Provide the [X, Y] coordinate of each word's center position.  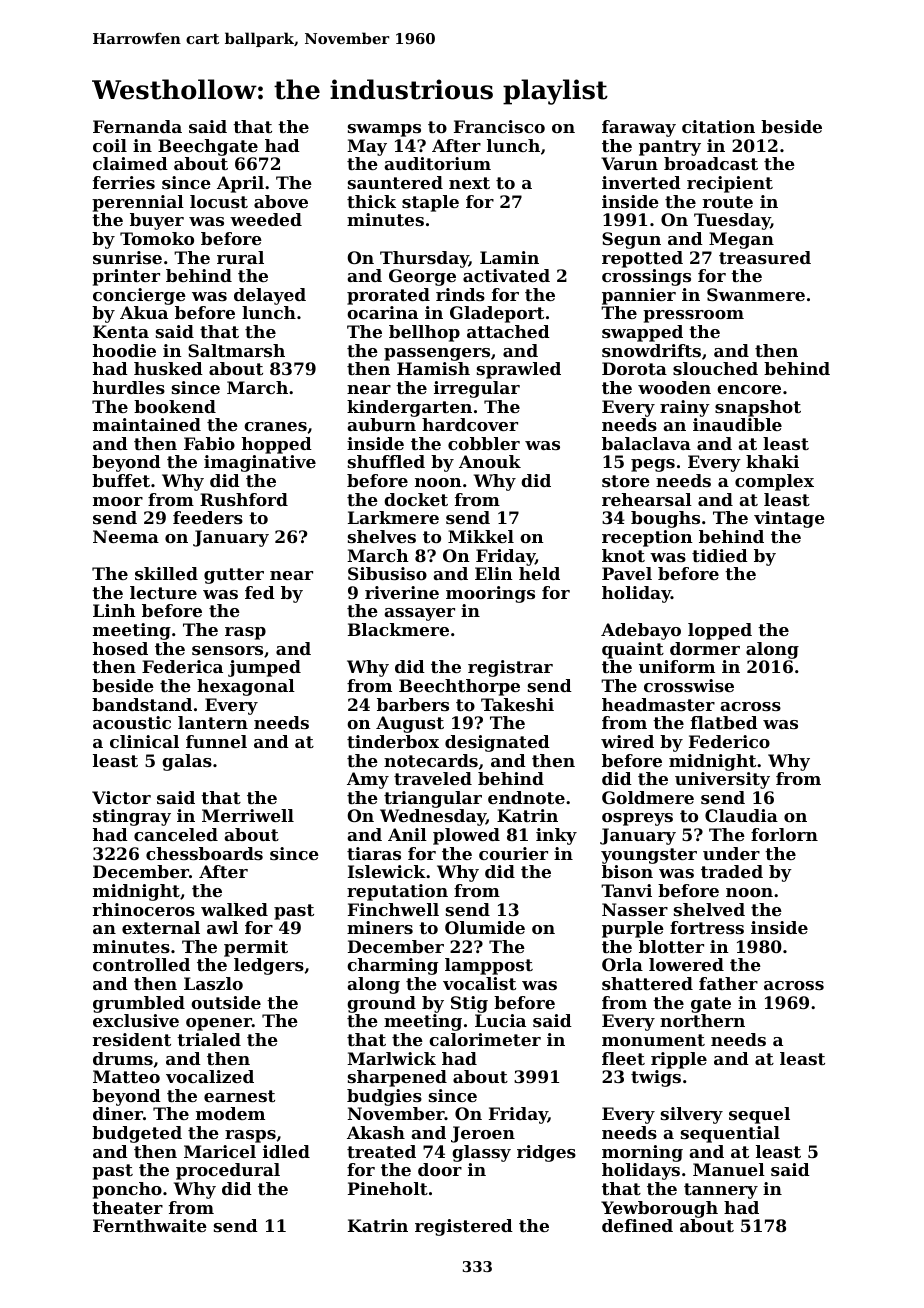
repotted [642, 259]
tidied [720, 555]
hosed [120, 648]
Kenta [121, 331]
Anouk [490, 461]
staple [430, 203]
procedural [228, 1171]
